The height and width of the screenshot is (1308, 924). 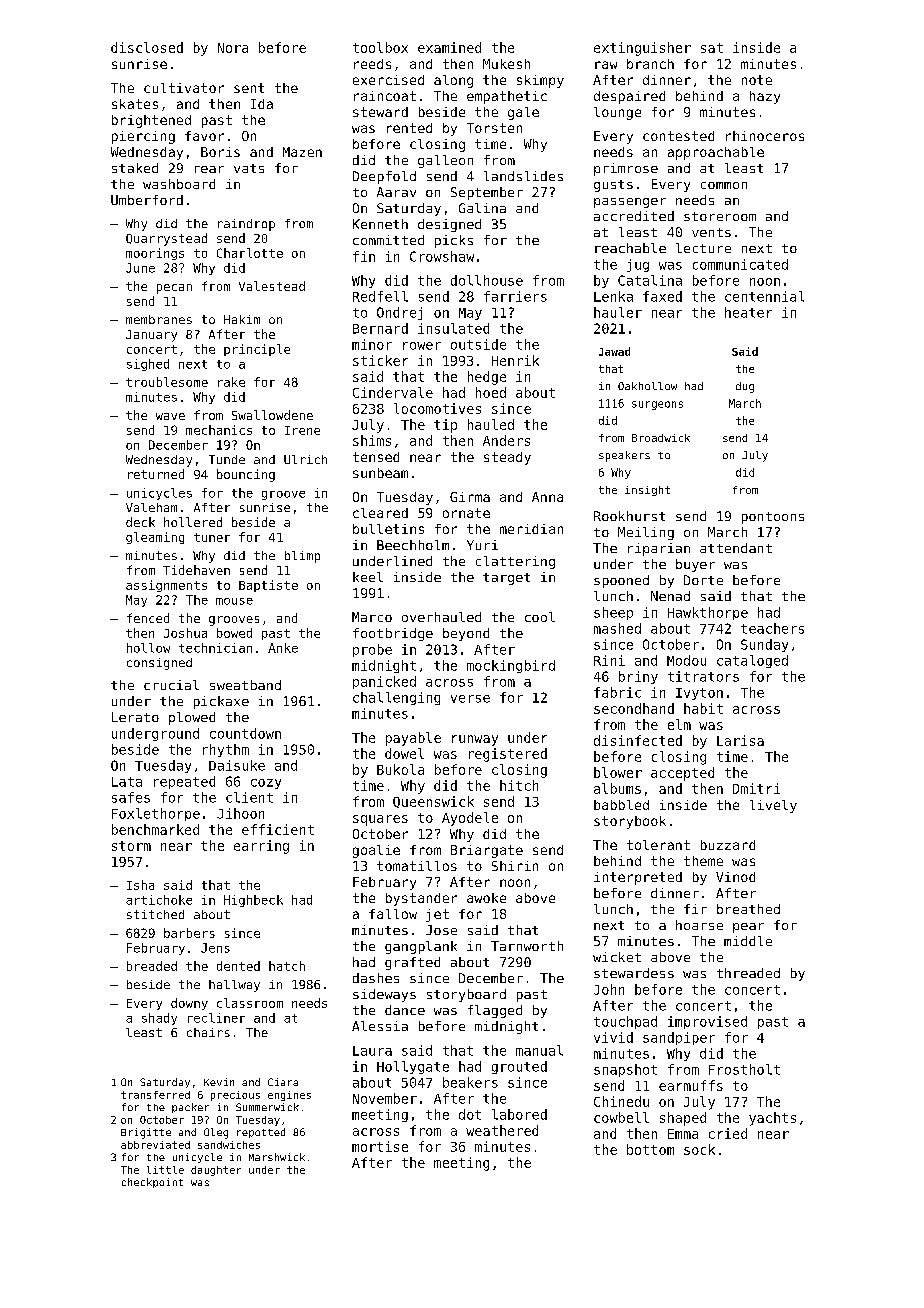 I want to click on Meiling, so click(x=646, y=533).
